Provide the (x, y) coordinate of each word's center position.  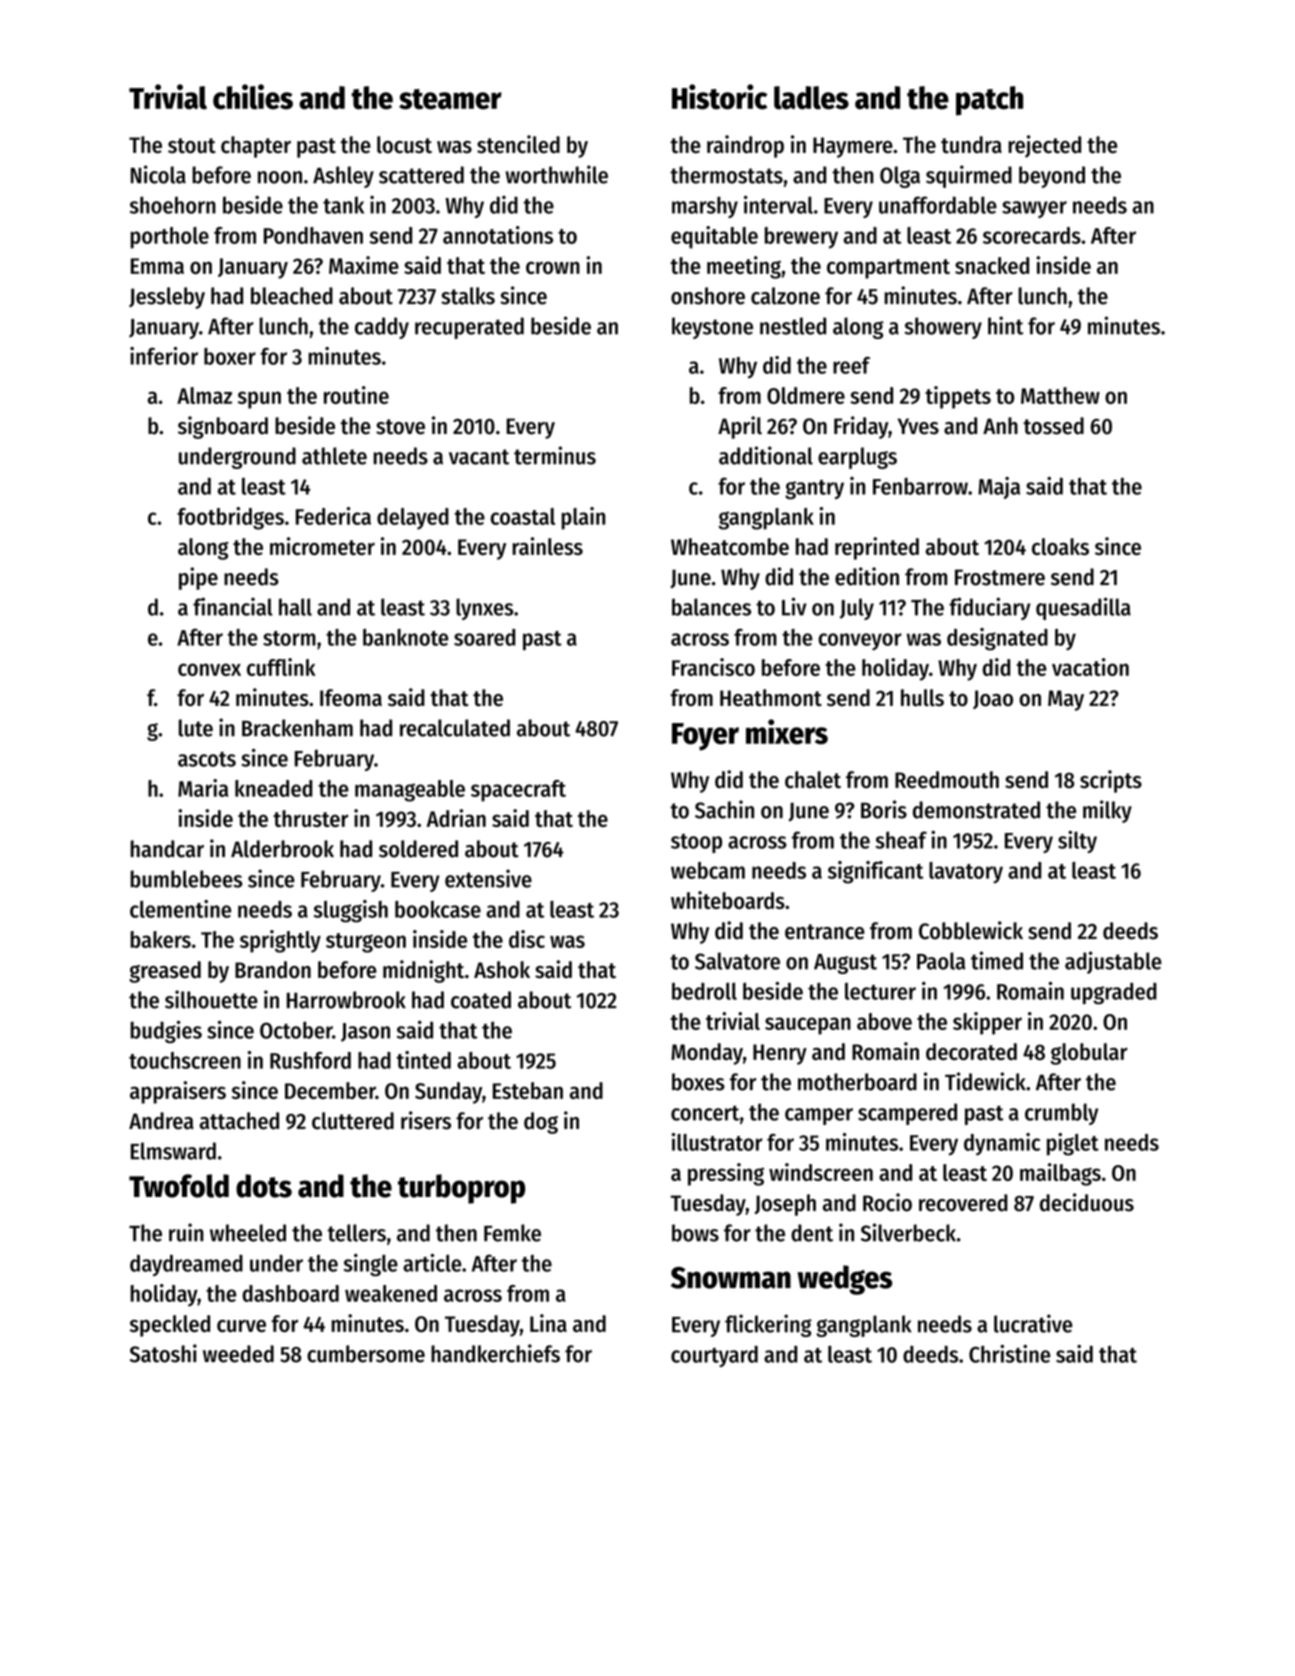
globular (1089, 1054)
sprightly (280, 941)
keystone (712, 328)
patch (989, 101)
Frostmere (1000, 577)
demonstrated (976, 810)
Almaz (204, 395)
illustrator (717, 1142)
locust (404, 145)
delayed (413, 519)
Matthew (1060, 395)
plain (583, 518)
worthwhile (556, 174)
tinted (424, 1060)
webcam (708, 870)
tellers (357, 1233)
